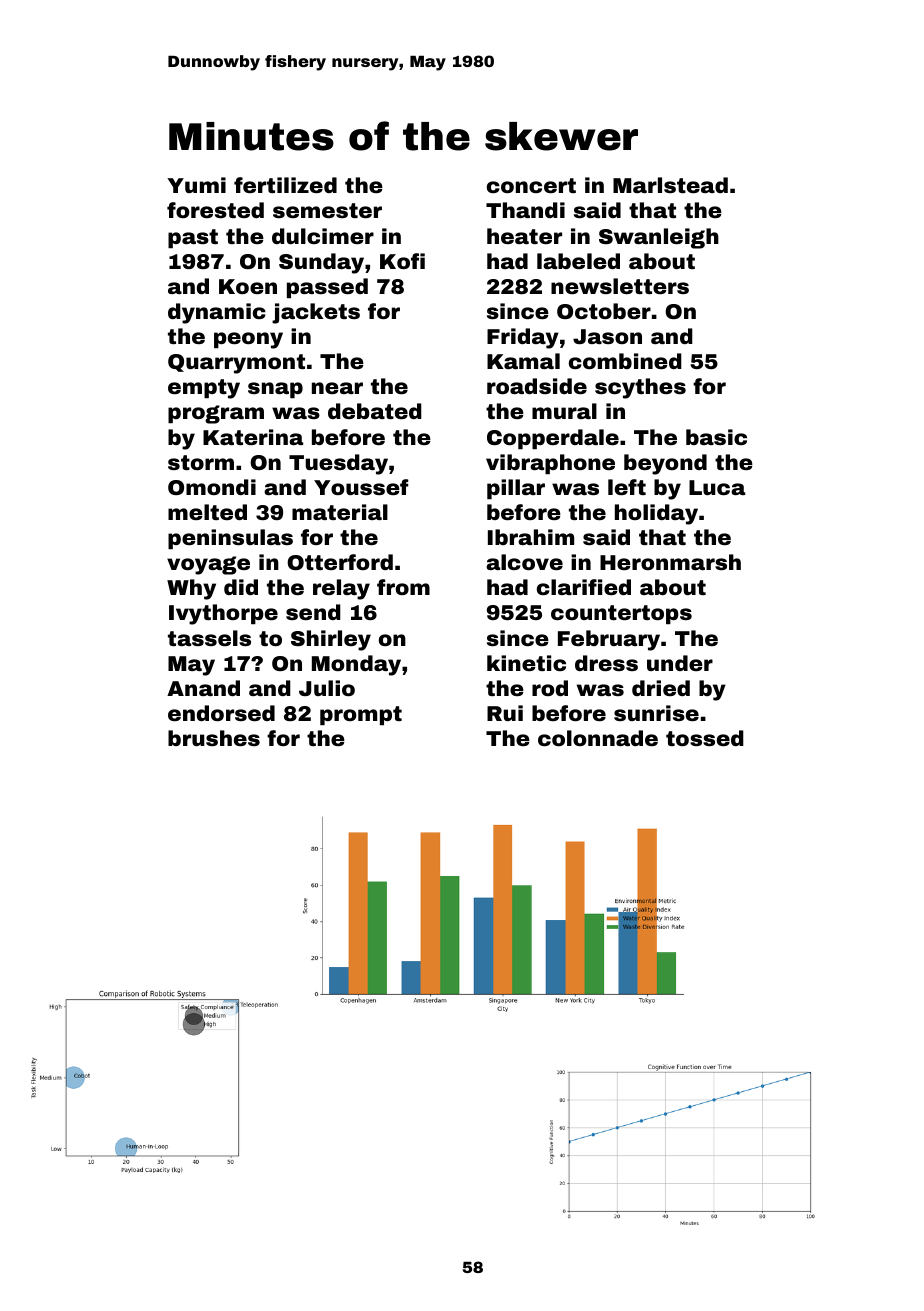 Image resolution: width=924 pixels, height=1311 pixels. What do you see at coordinates (680, 663) in the screenshot?
I see `under` at bounding box center [680, 663].
